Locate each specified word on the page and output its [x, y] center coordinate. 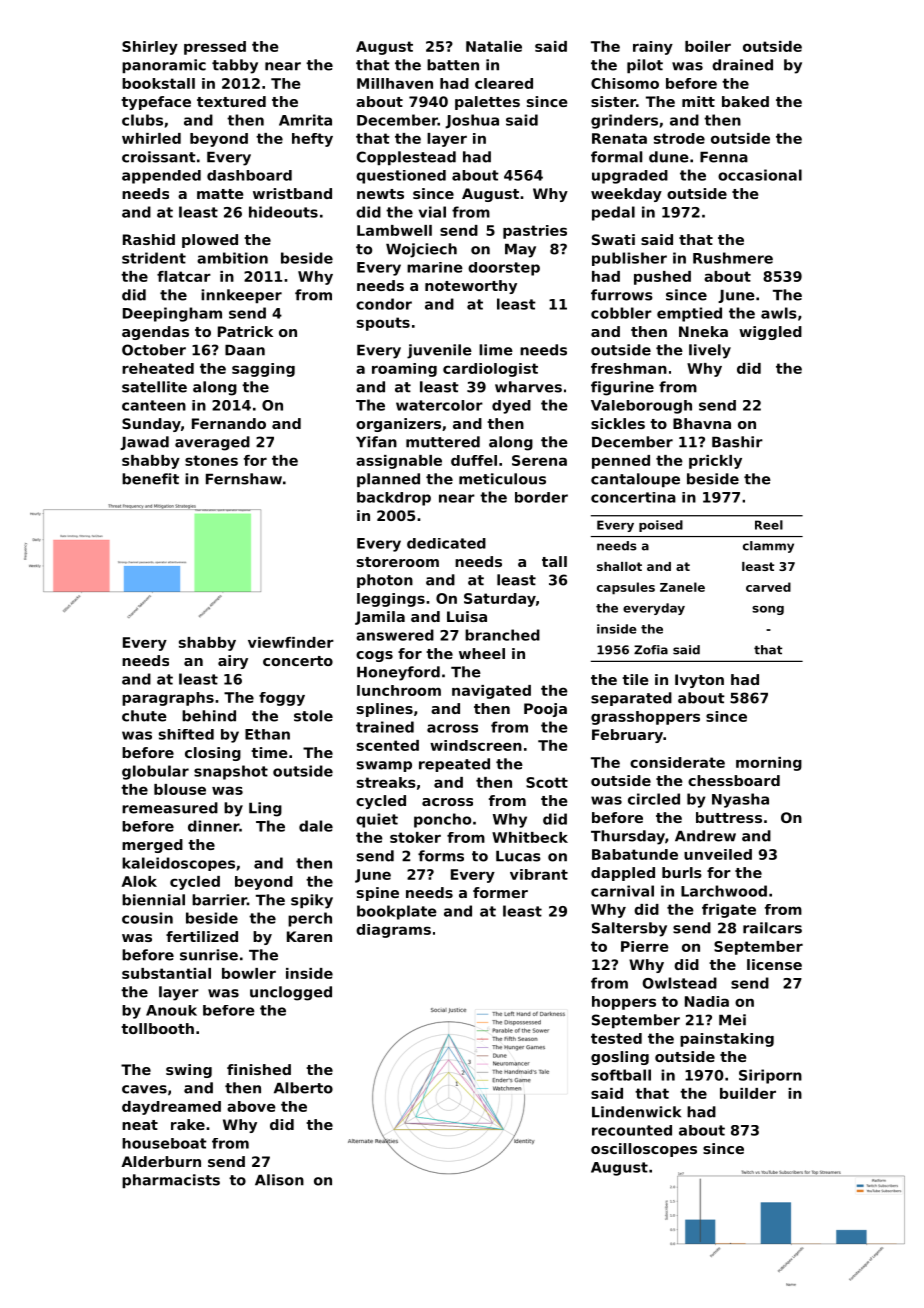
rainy [653, 48]
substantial [166, 973]
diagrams [393, 931]
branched [502, 635]
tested [616, 1038]
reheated [158, 368]
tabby [235, 66]
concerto [298, 661]
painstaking [727, 1040]
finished [259, 1069]
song [768, 610]
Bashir [737, 442]
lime [496, 350]
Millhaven [395, 83]
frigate [729, 911]
